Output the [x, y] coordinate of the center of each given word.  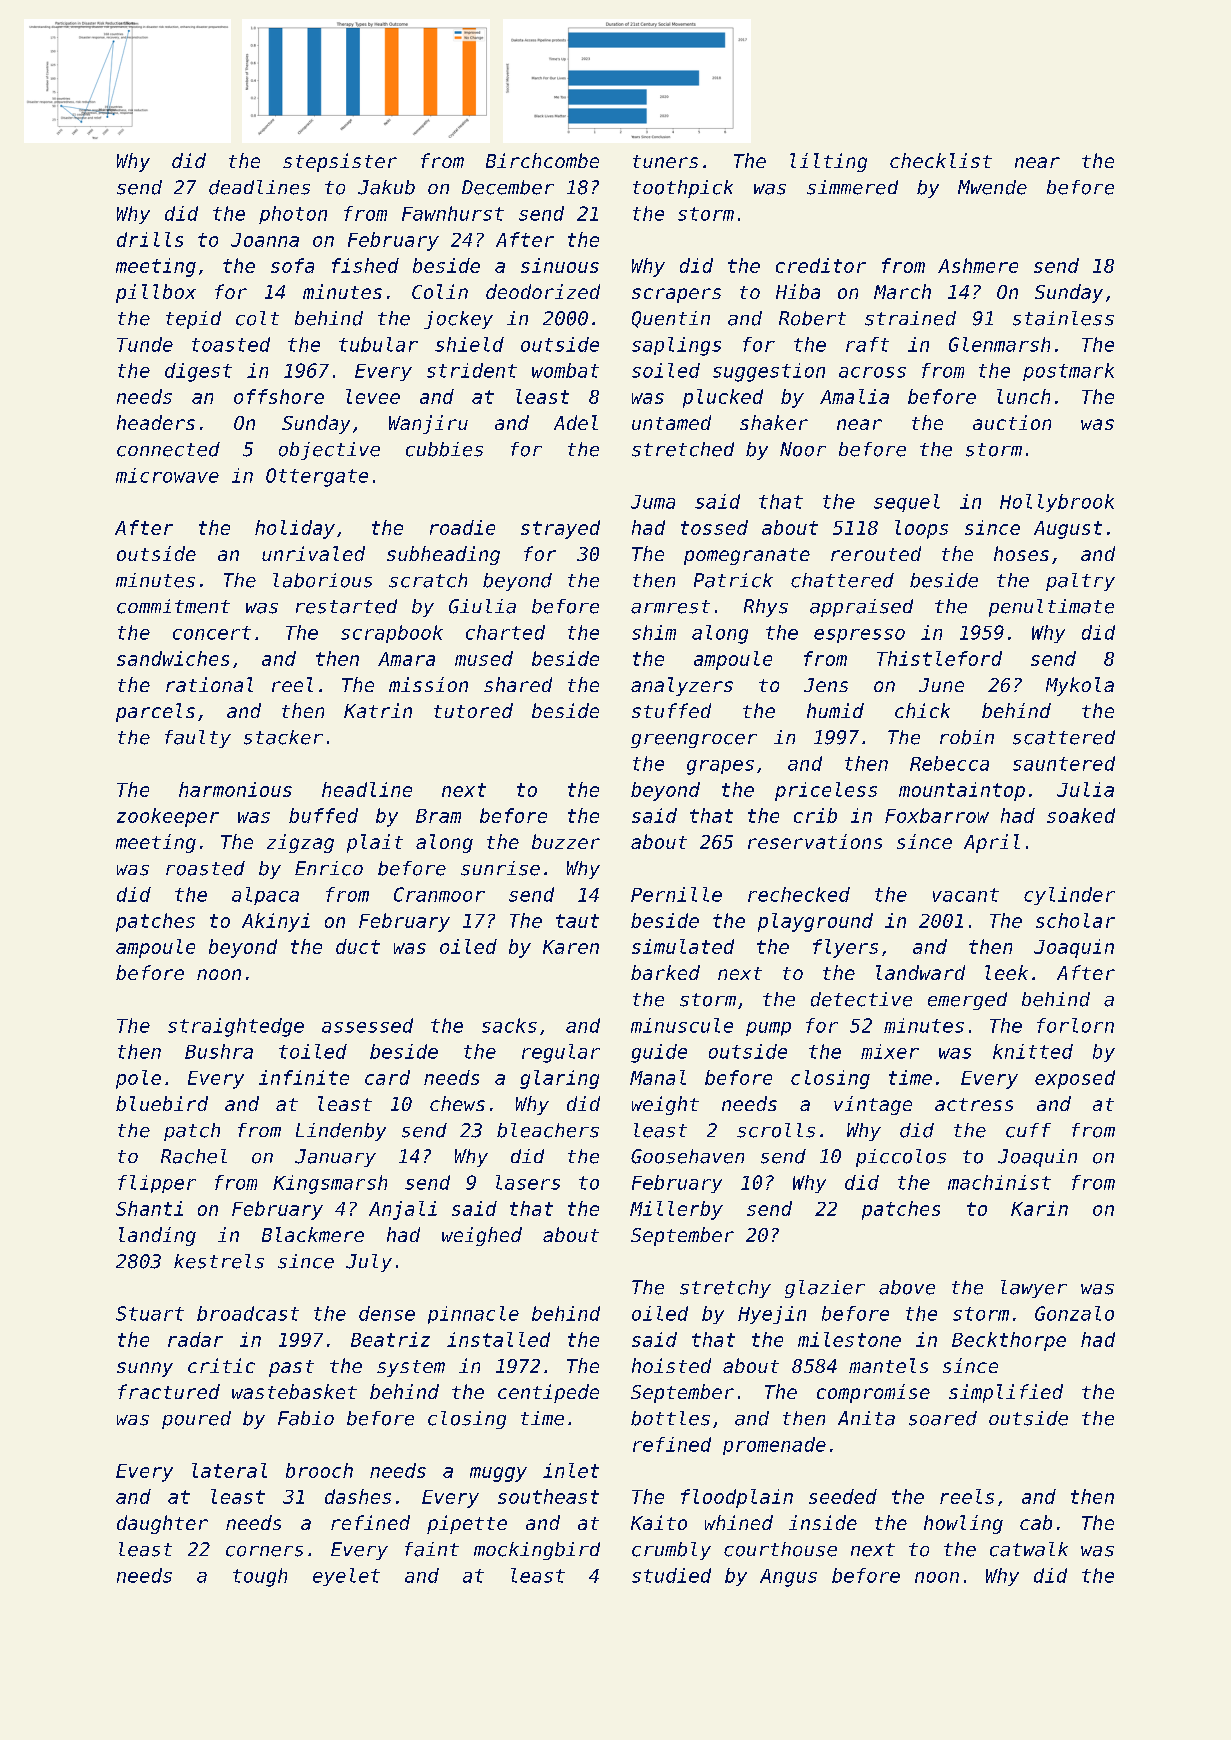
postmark [1068, 372]
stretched [683, 449]
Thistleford [939, 658]
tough [260, 1577]
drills [150, 239]
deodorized [543, 291]
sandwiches [173, 658]
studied [671, 1575]
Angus [788, 1578]
